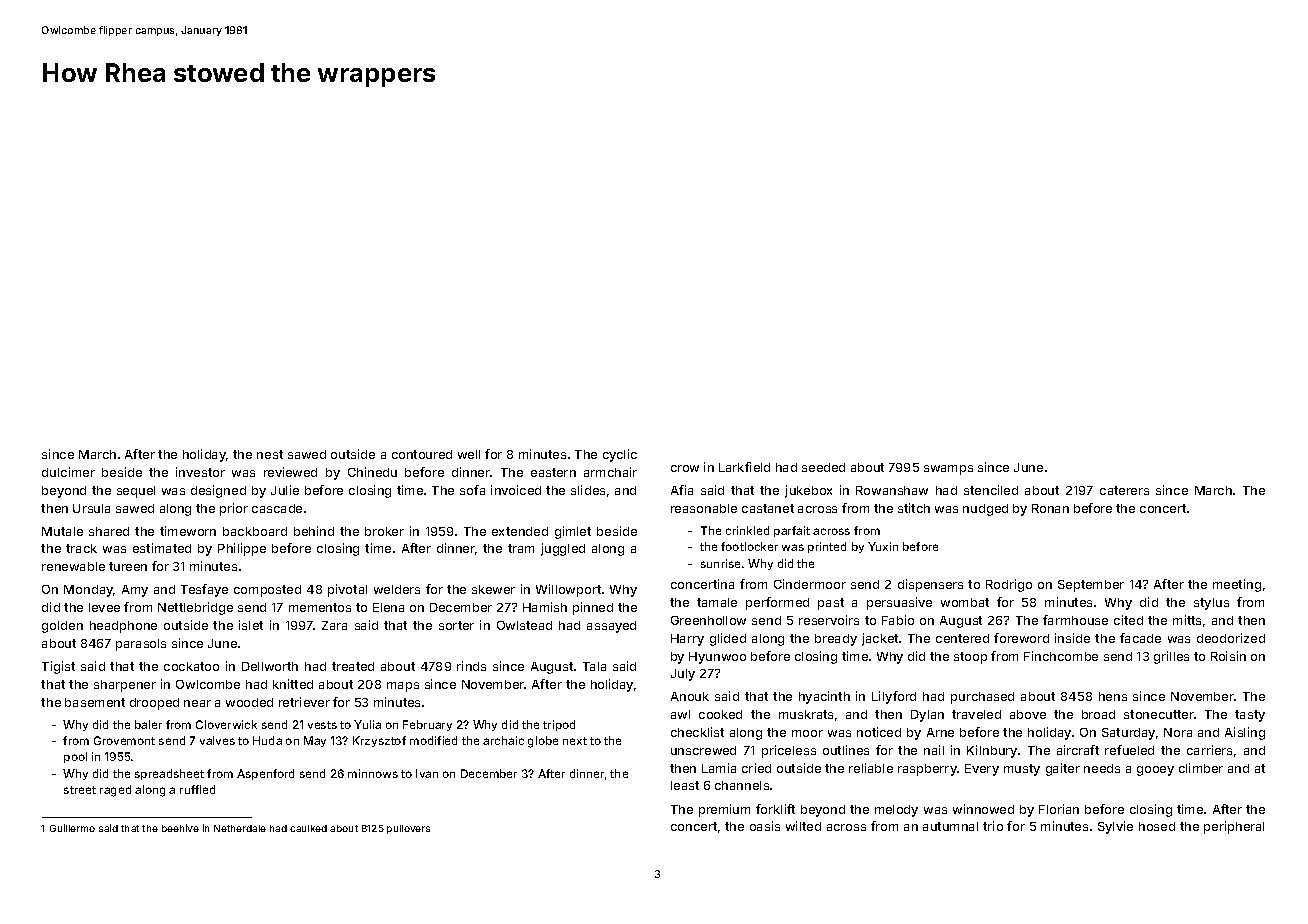 Image resolution: width=1308 pixels, height=924 pixels. What do you see at coordinates (240, 828) in the image?
I see `Netherdale` at bounding box center [240, 828].
